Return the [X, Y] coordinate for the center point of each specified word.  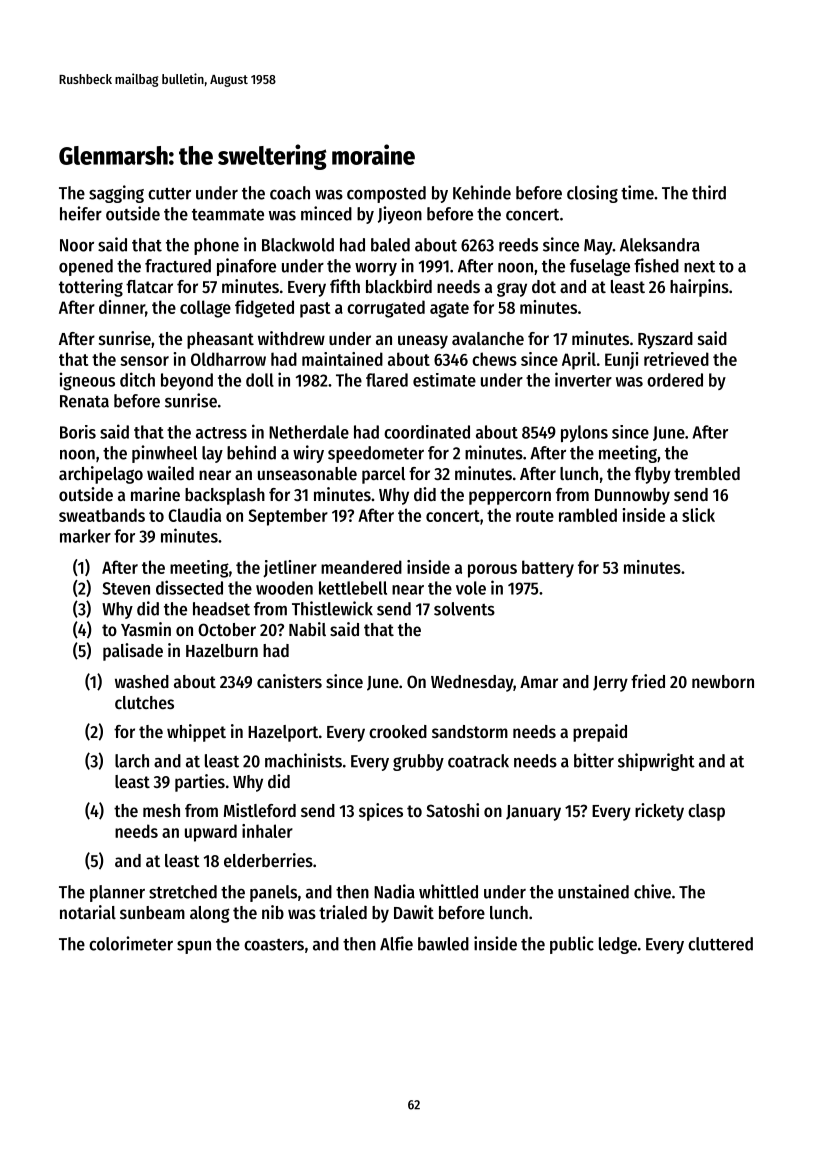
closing [592, 194]
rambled [588, 515]
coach [290, 193]
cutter [169, 194]
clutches [144, 702]
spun [194, 947]
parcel [383, 475]
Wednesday [472, 683]
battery [548, 569]
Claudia [194, 515]
